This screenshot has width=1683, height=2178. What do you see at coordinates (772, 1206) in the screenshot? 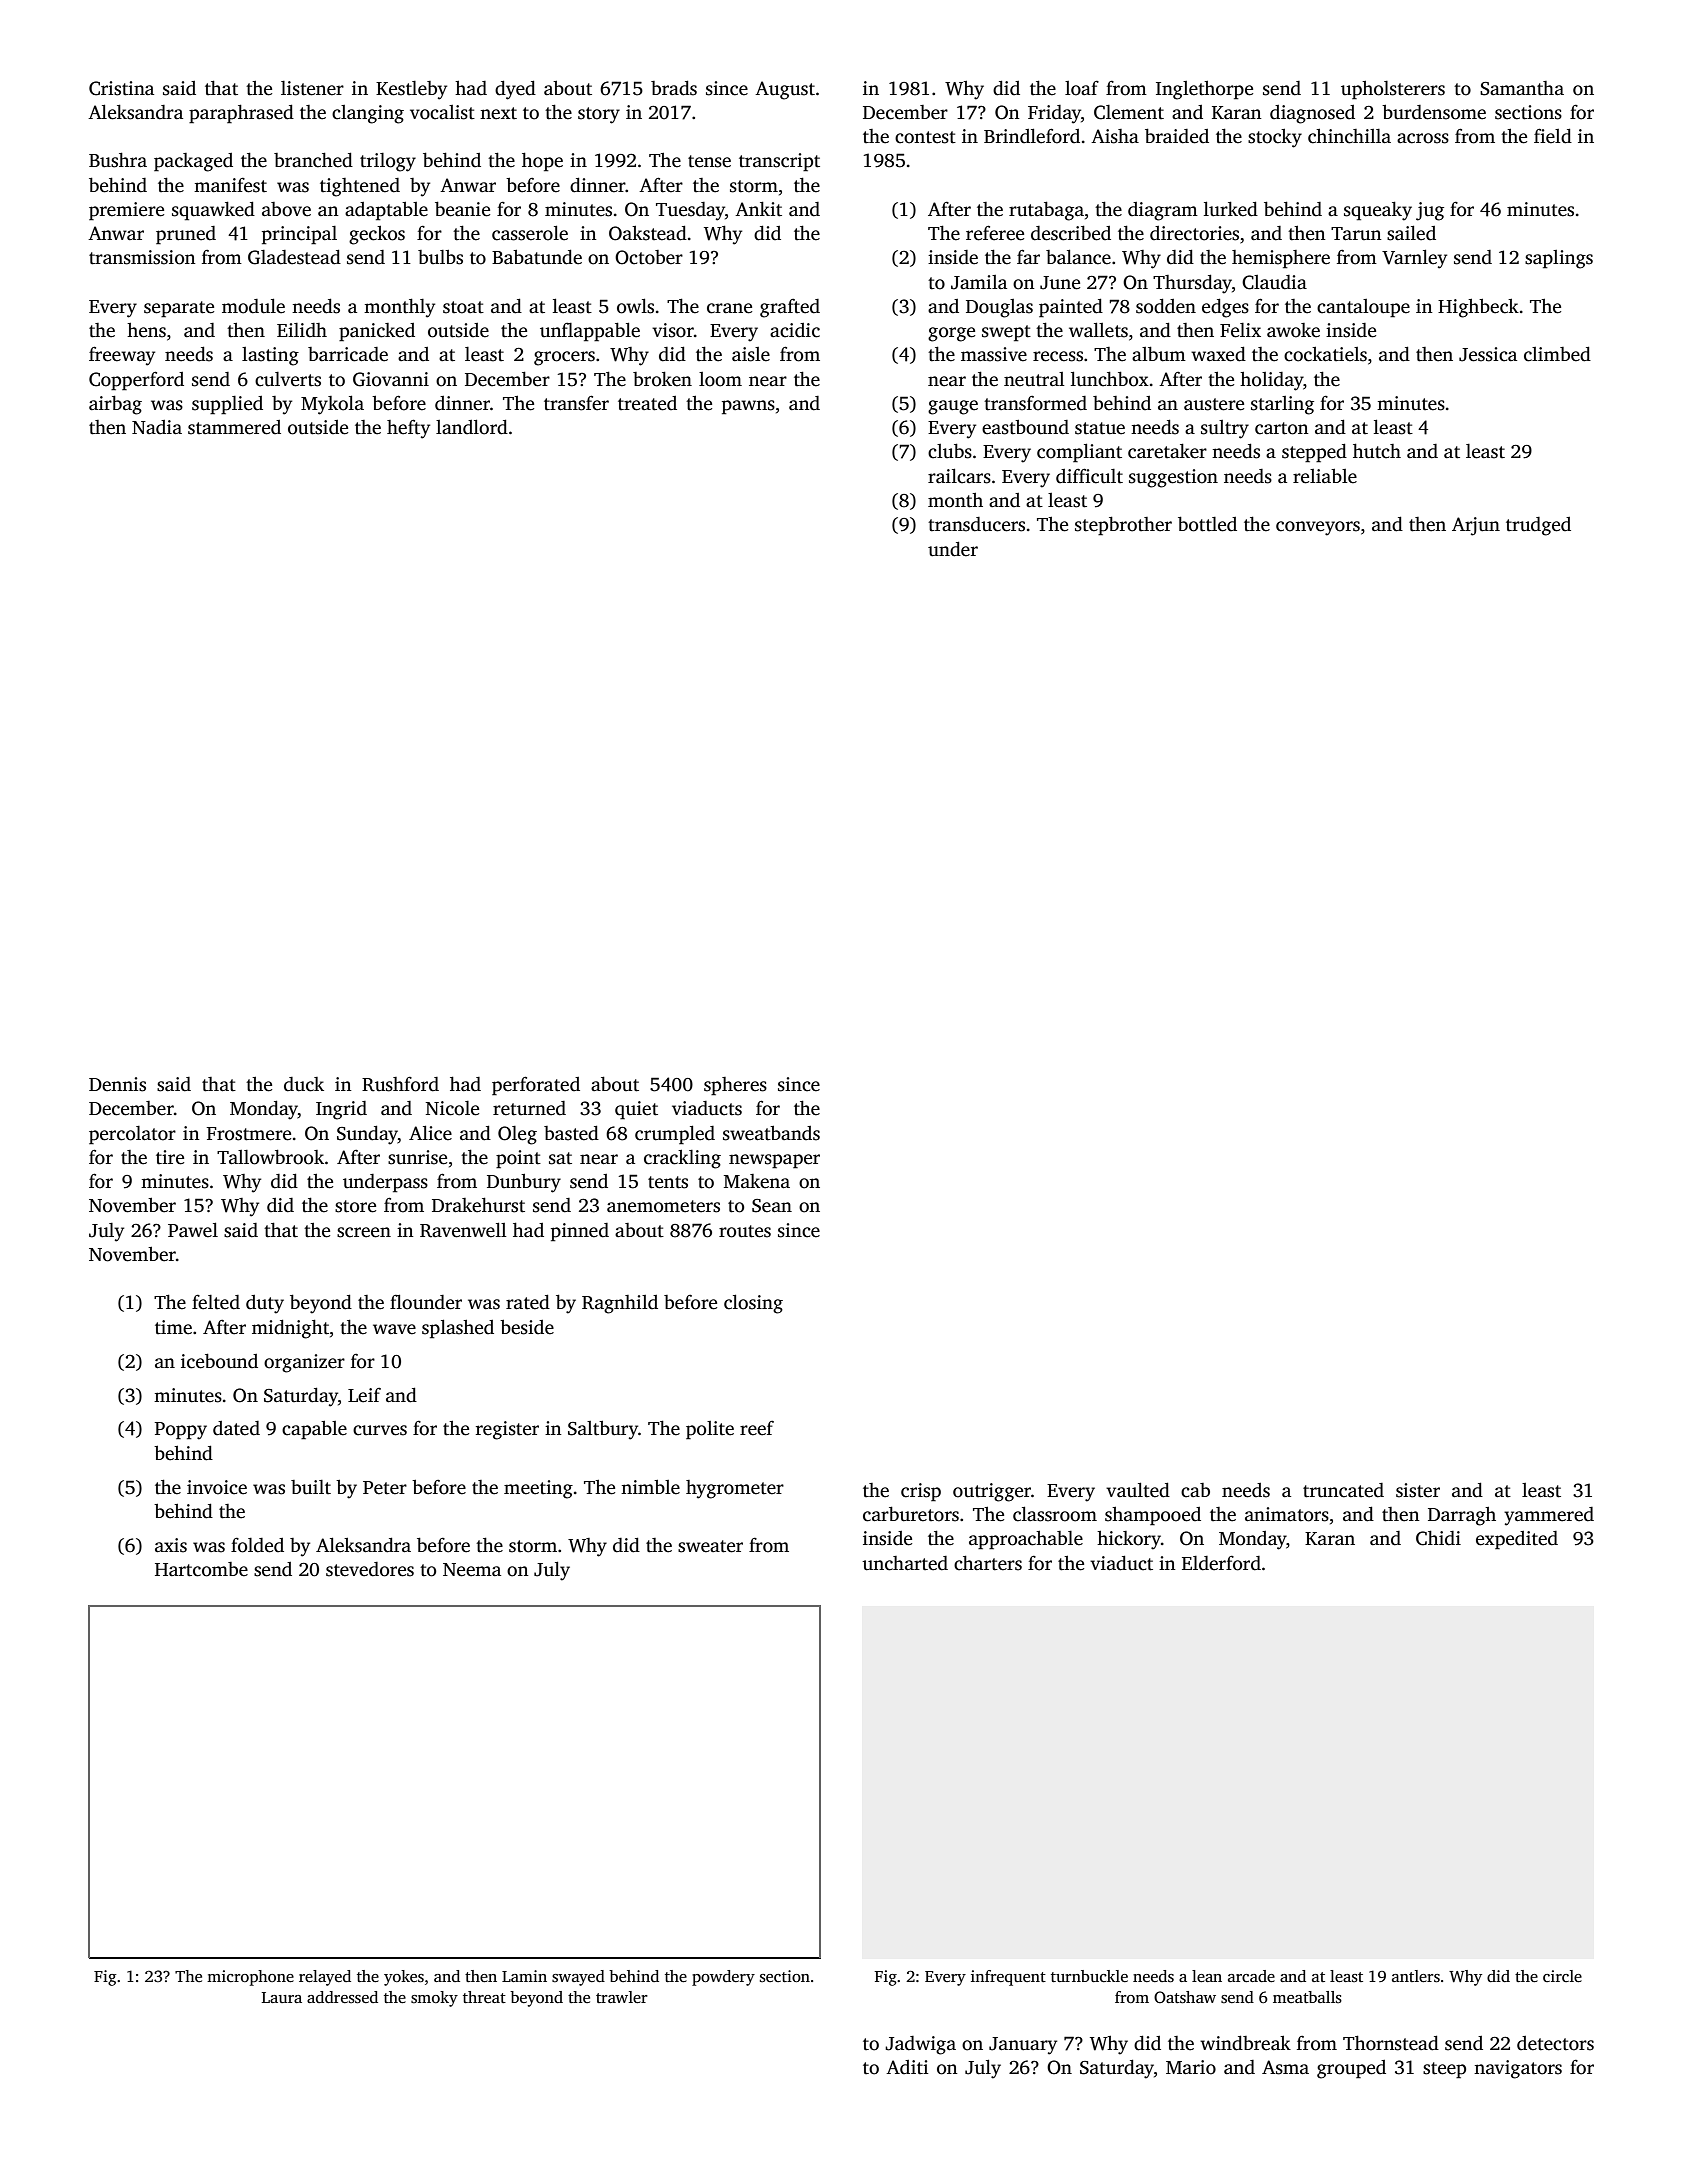
I see `Sean` at bounding box center [772, 1206].
